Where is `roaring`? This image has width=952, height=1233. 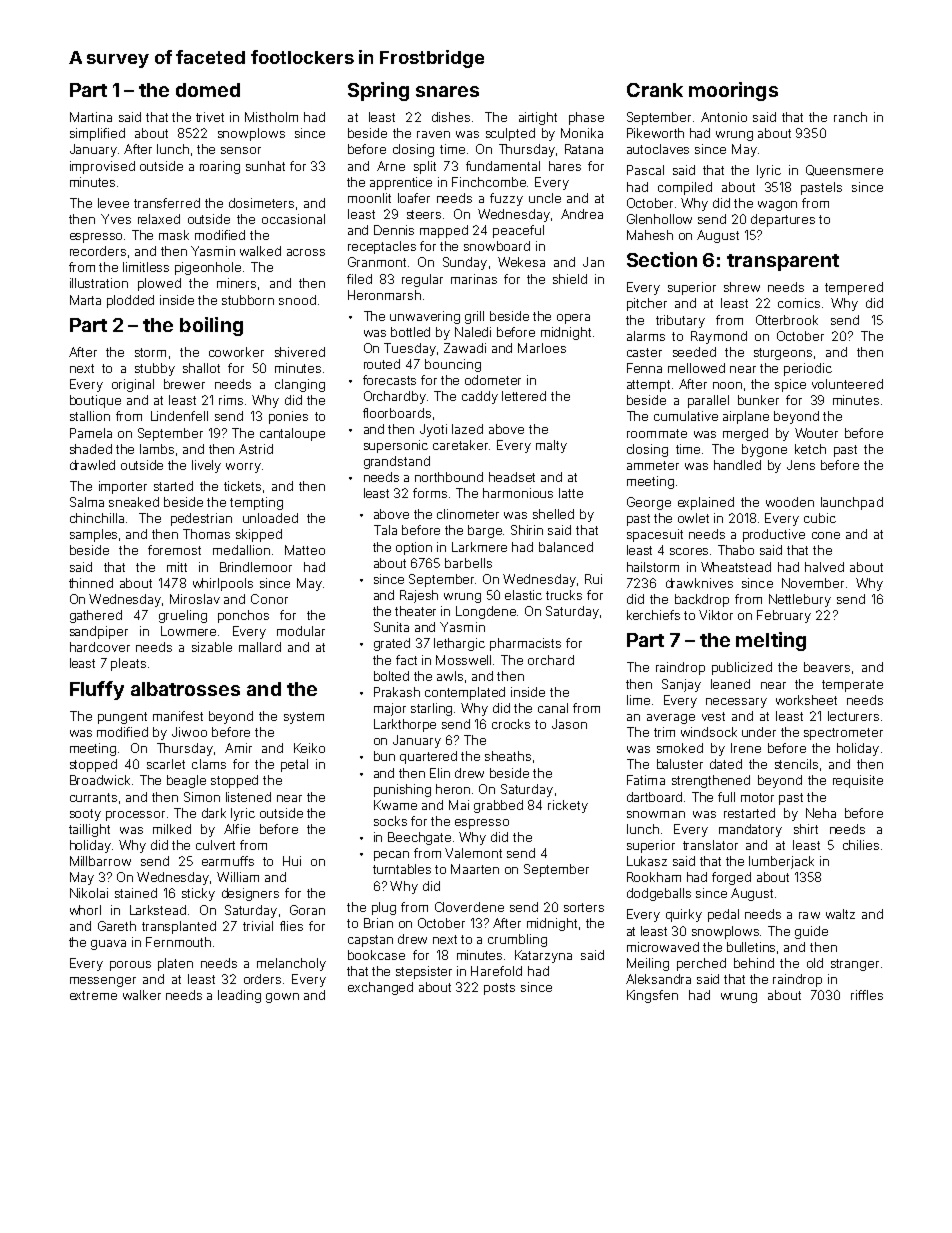 roaring is located at coordinates (220, 167).
